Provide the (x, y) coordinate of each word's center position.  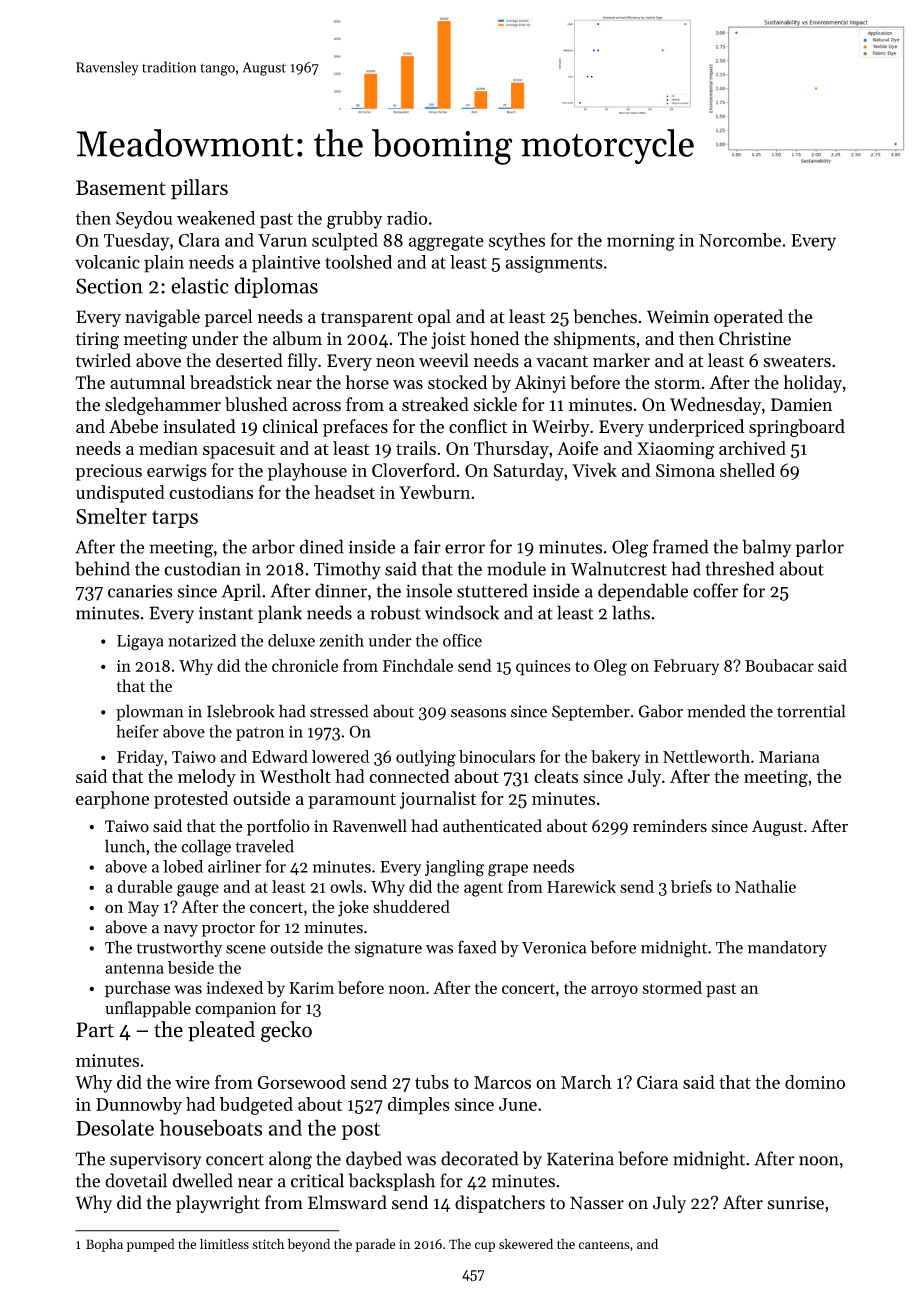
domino (815, 1082)
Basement (121, 188)
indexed (234, 987)
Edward (280, 756)
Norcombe (740, 240)
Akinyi (540, 384)
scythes (517, 242)
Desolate (115, 1127)
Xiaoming (675, 450)
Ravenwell (370, 826)
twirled (103, 360)
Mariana (789, 757)
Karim (311, 988)
